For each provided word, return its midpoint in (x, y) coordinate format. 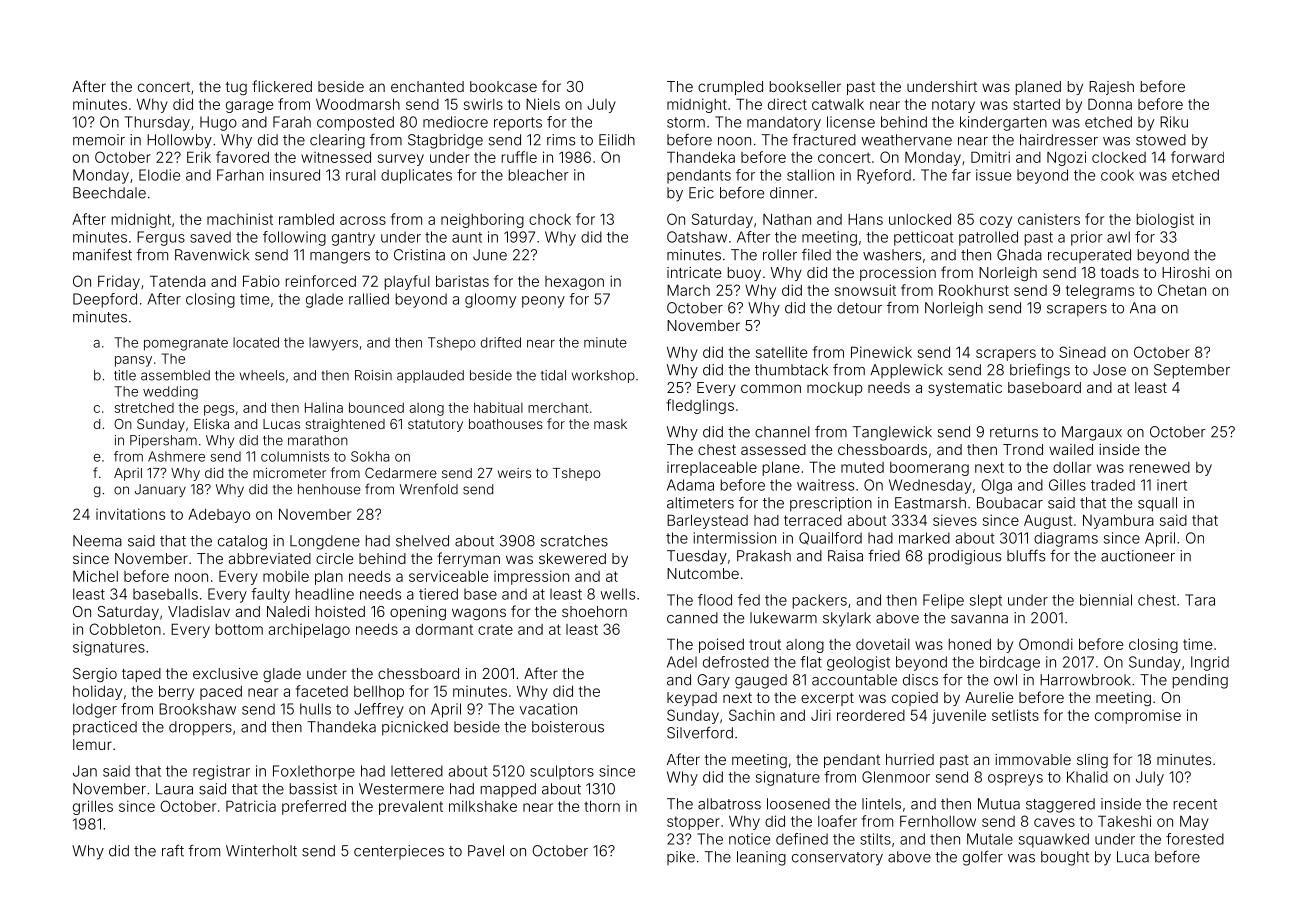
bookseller (805, 86)
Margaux (1092, 433)
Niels (543, 104)
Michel (95, 576)
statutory (435, 425)
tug (236, 88)
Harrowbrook (1085, 680)
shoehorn (594, 611)
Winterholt (261, 851)
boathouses (506, 424)
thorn (602, 806)
